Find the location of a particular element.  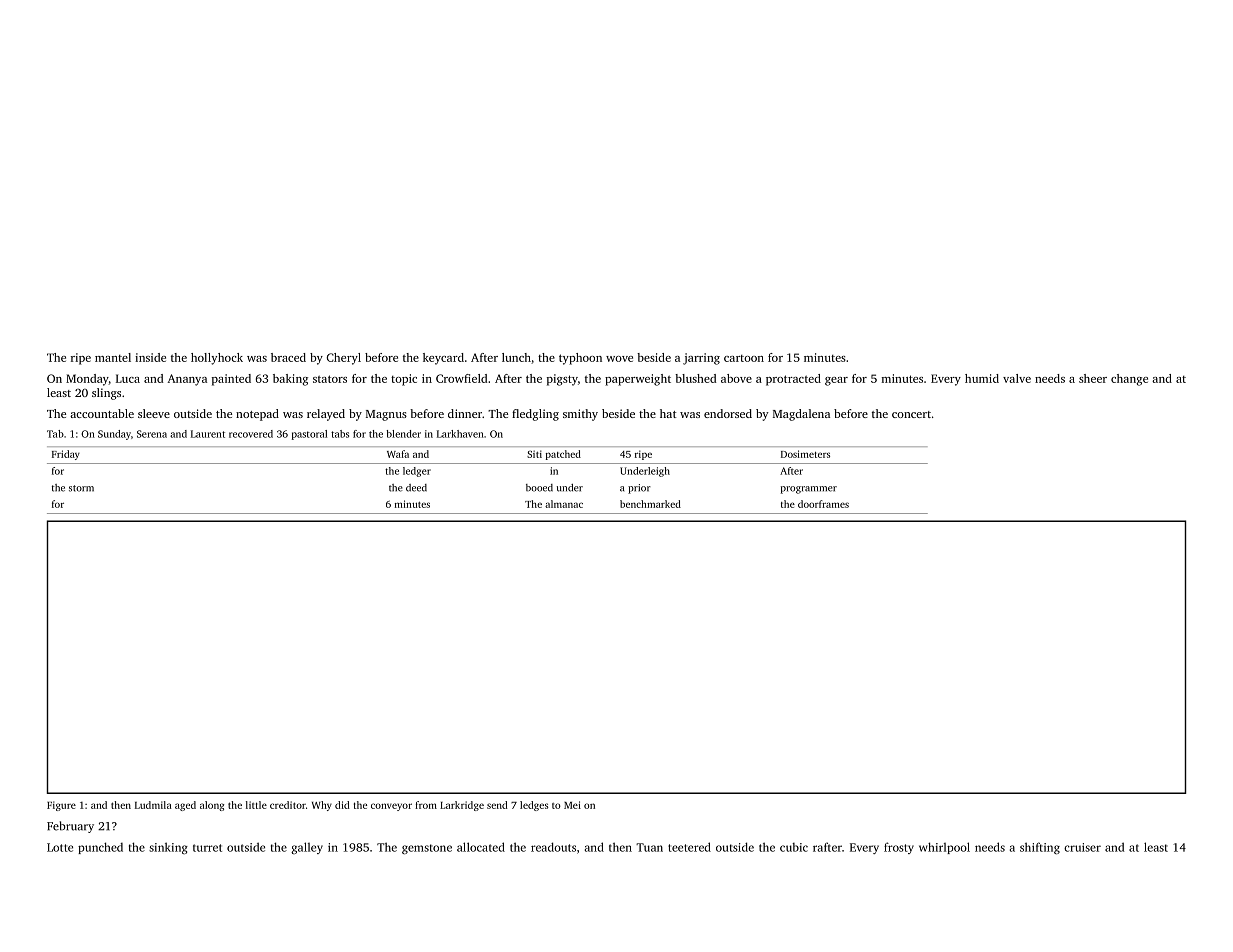

cruiser is located at coordinates (1082, 847).
